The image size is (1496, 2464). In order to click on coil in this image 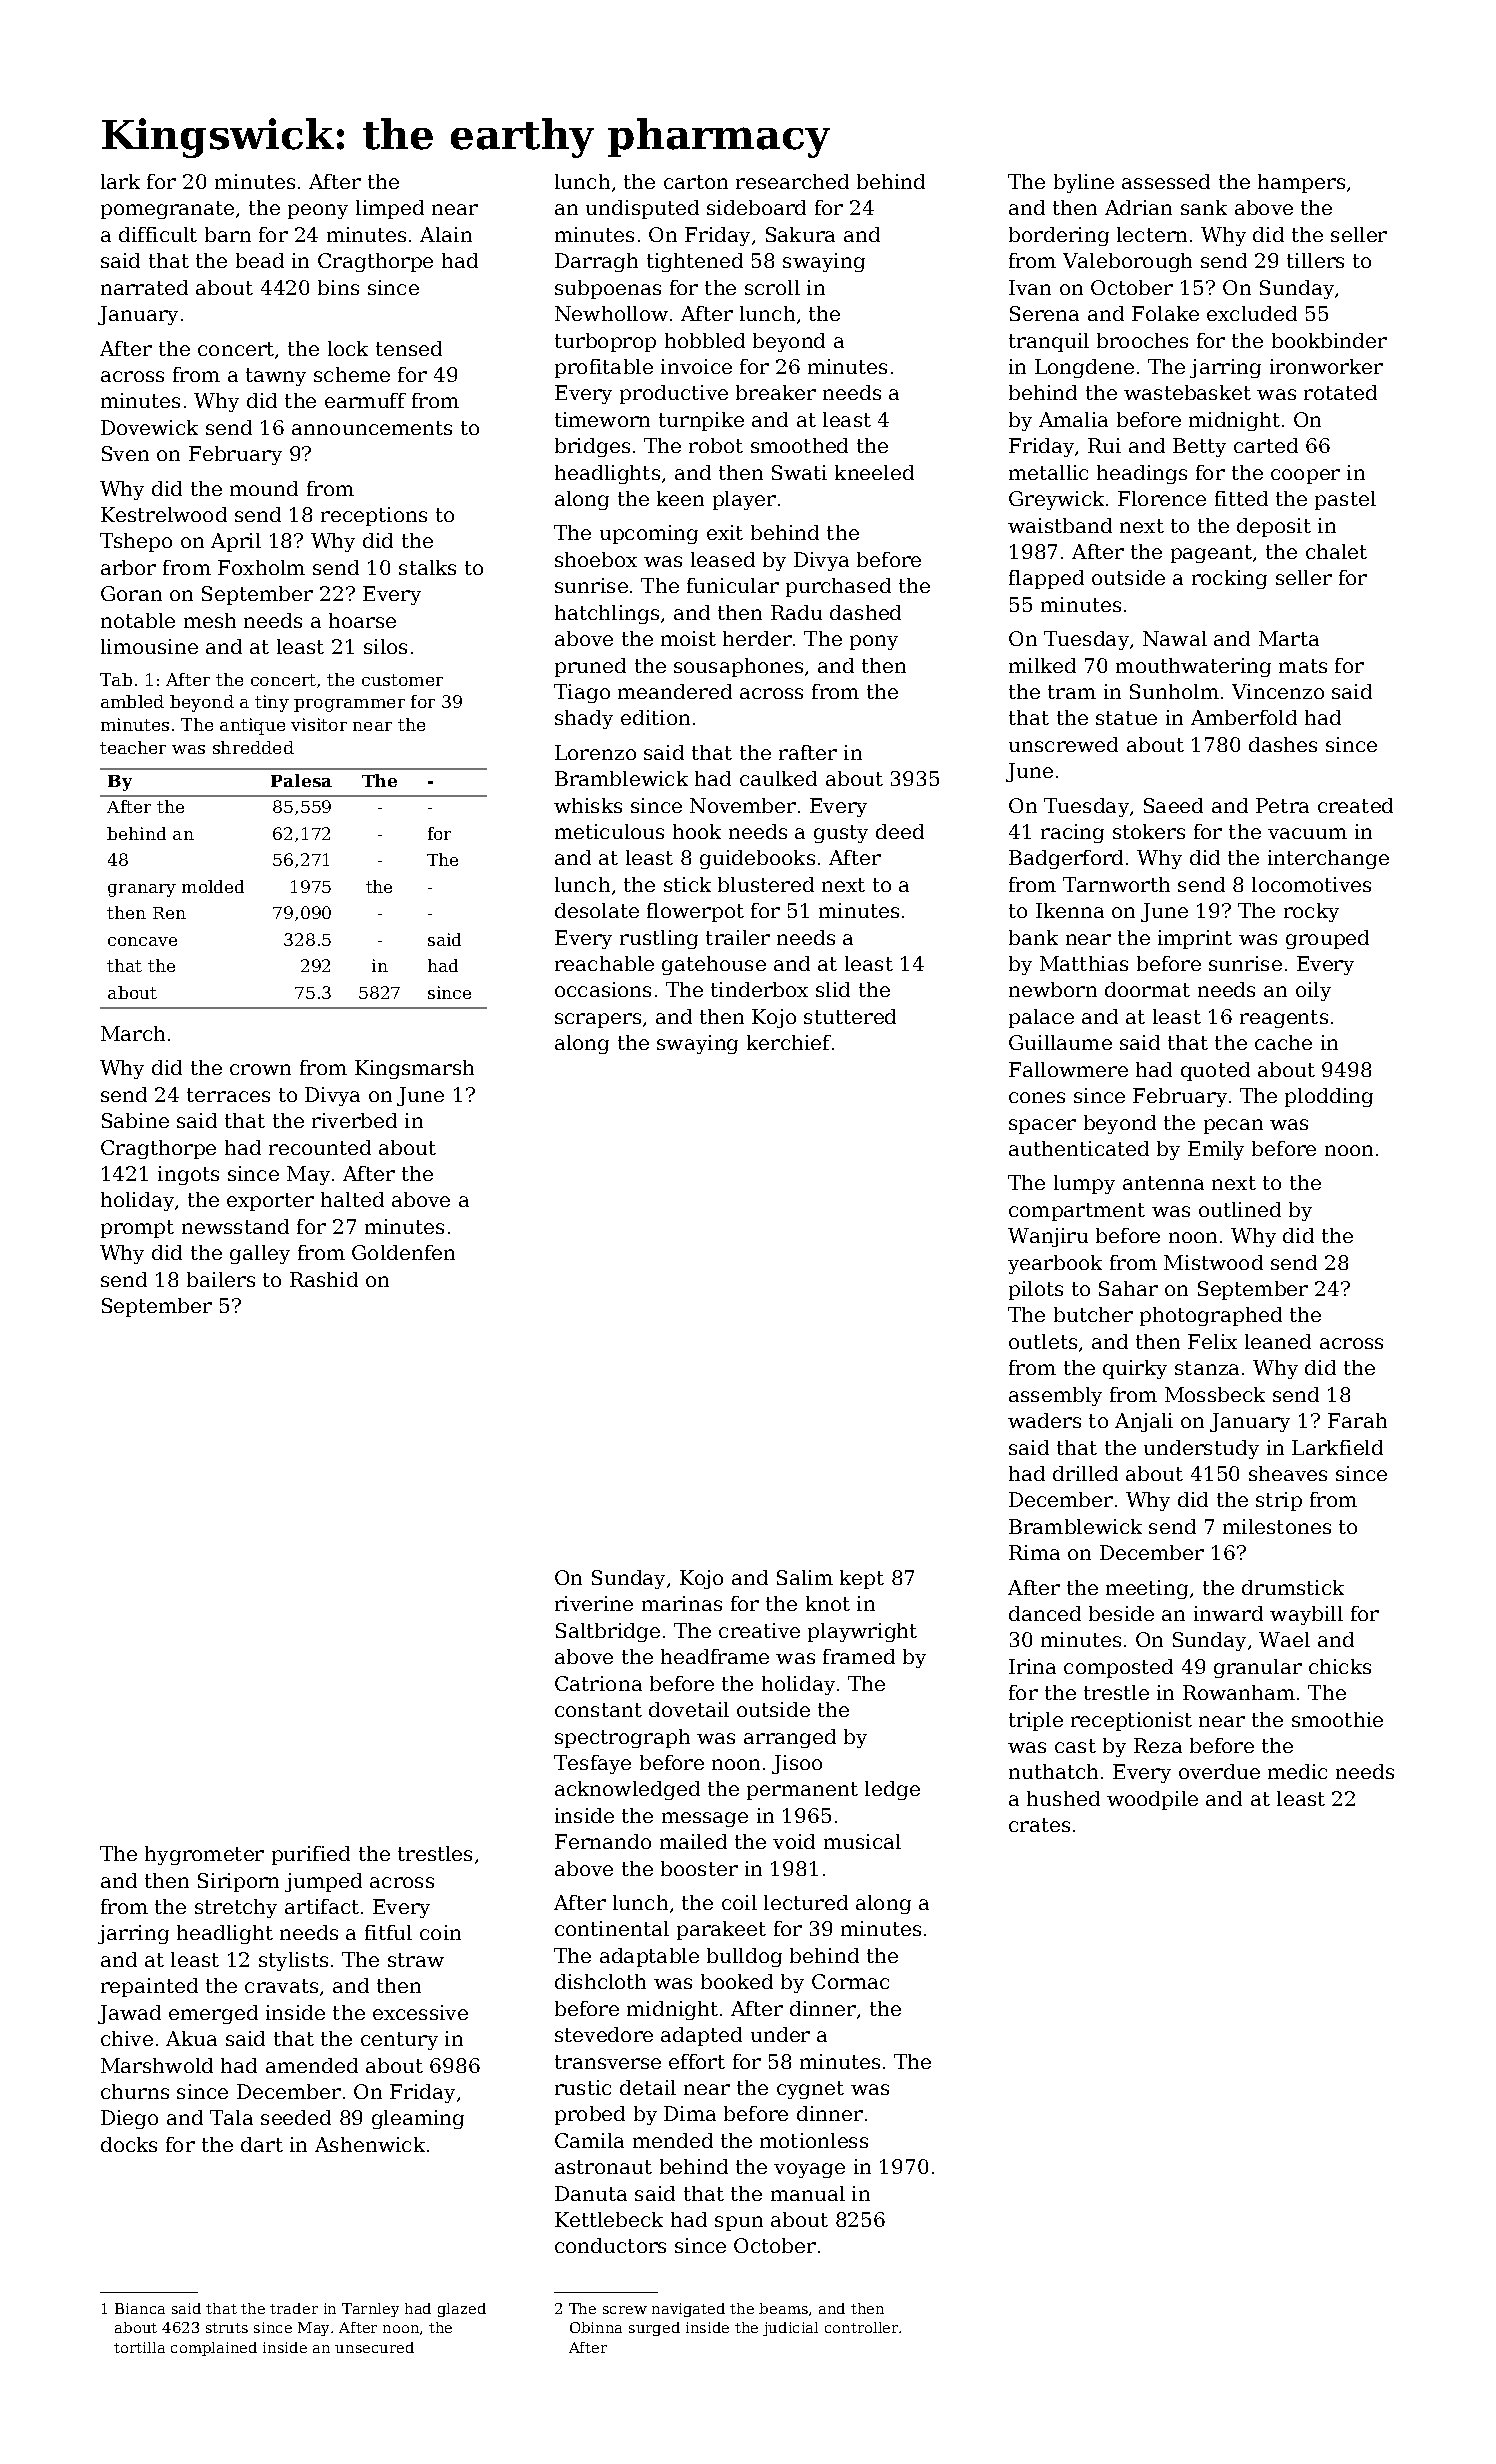, I will do `click(739, 1902)`.
